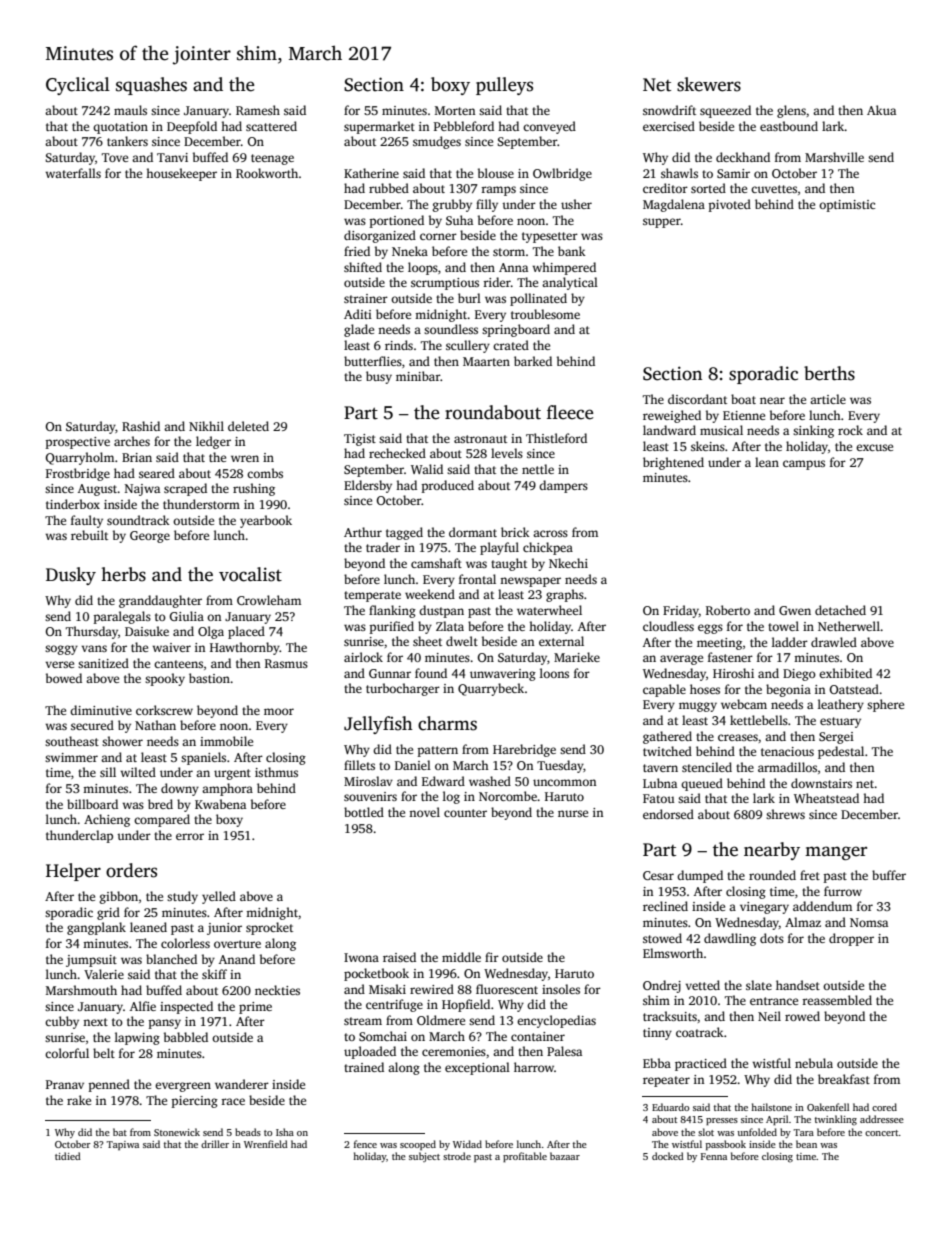 This document has height=1233, width=952. What do you see at coordinates (508, 796) in the document?
I see `Norcombe` at bounding box center [508, 796].
